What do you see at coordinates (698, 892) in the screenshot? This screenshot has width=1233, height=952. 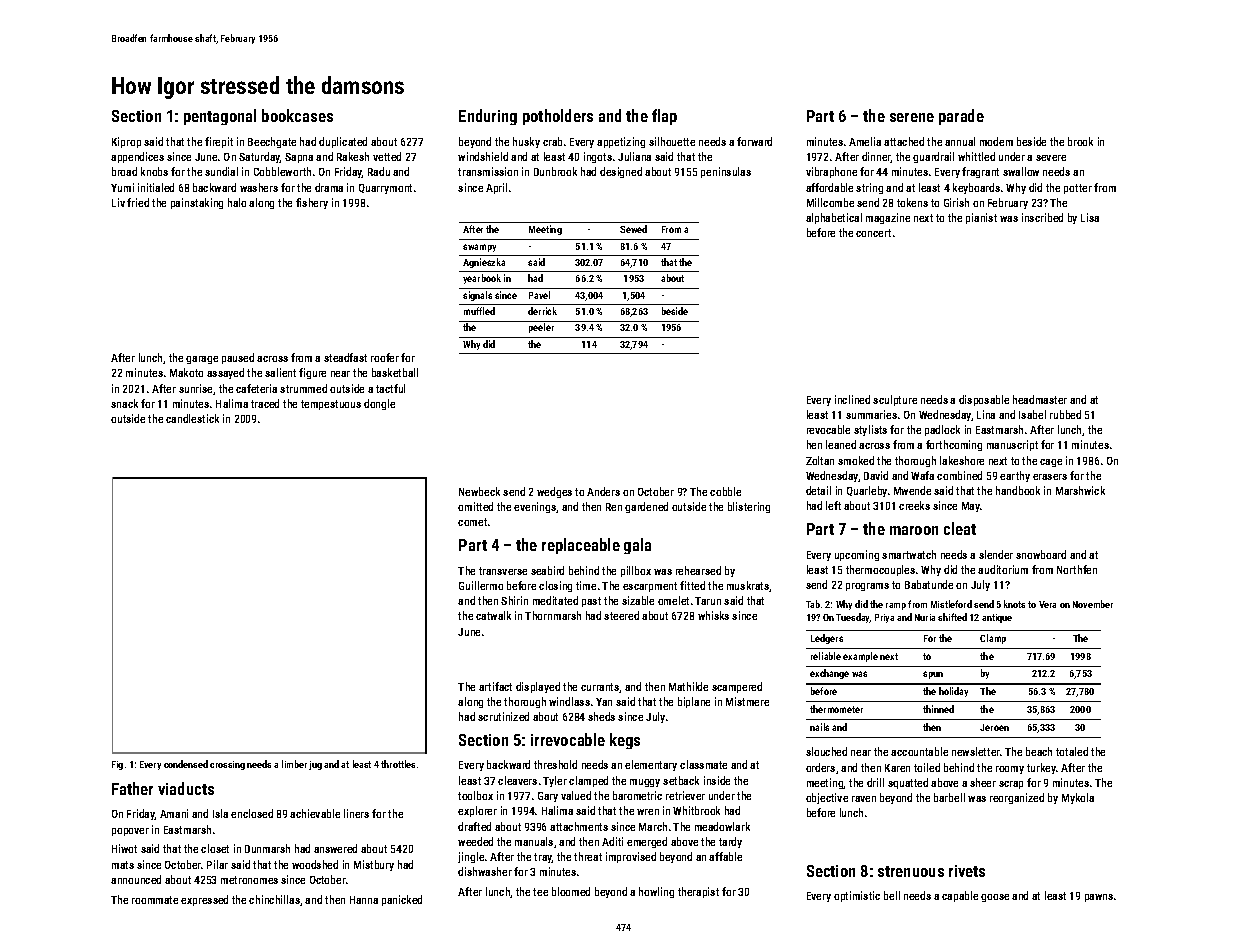 I see `therapist` at bounding box center [698, 892].
